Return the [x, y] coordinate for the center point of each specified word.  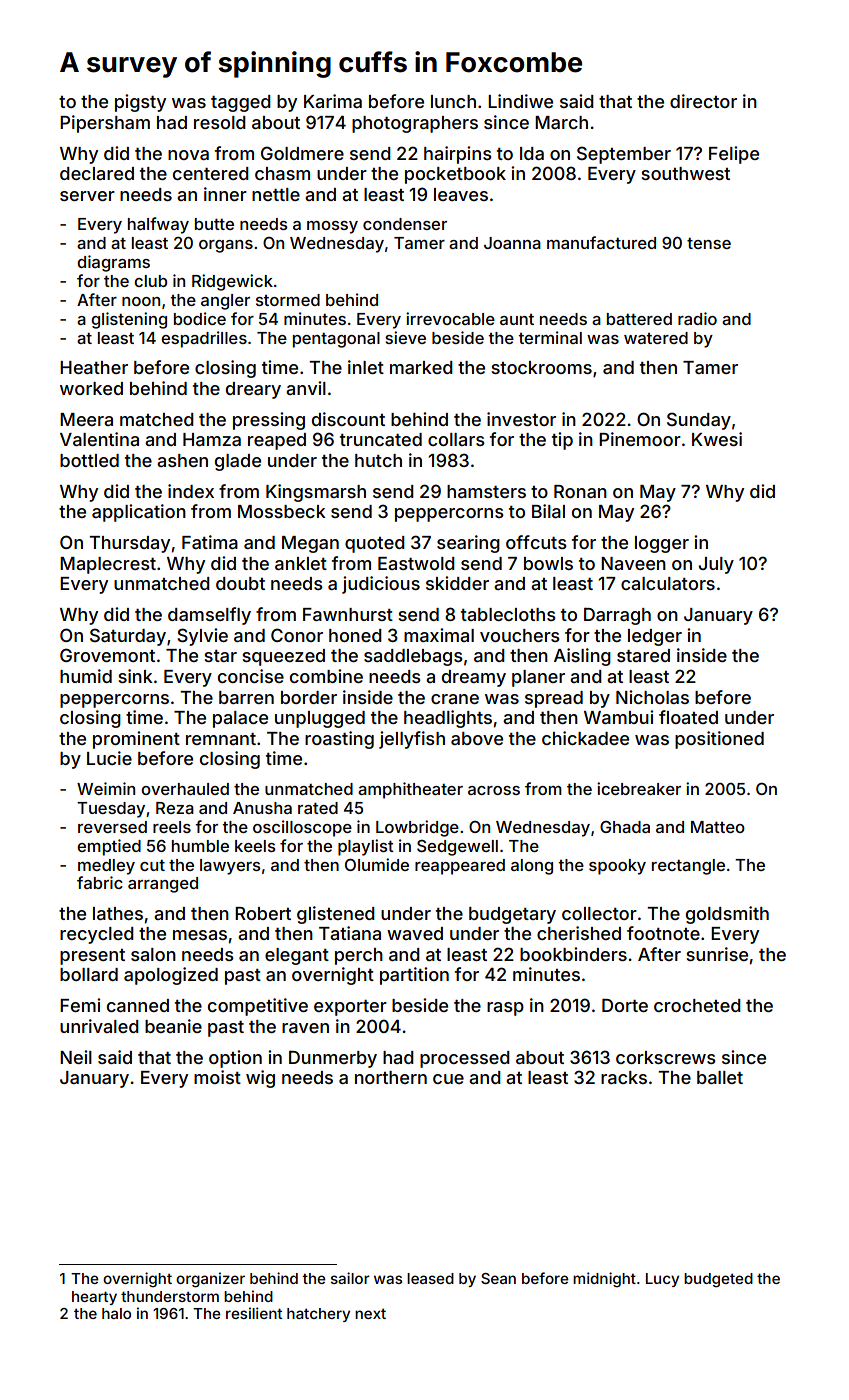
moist [217, 1077]
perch [359, 956]
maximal [439, 635]
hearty [94, 1298]
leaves [461, 194]
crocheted [697, 1005]
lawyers [230, 867]
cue [448, 1079]
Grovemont [107, 655]
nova [188, 155]
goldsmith [727, 915]
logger [662, 544]
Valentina [99, 439]
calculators [668, 583]
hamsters [486, 491]
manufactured [601, 242]
